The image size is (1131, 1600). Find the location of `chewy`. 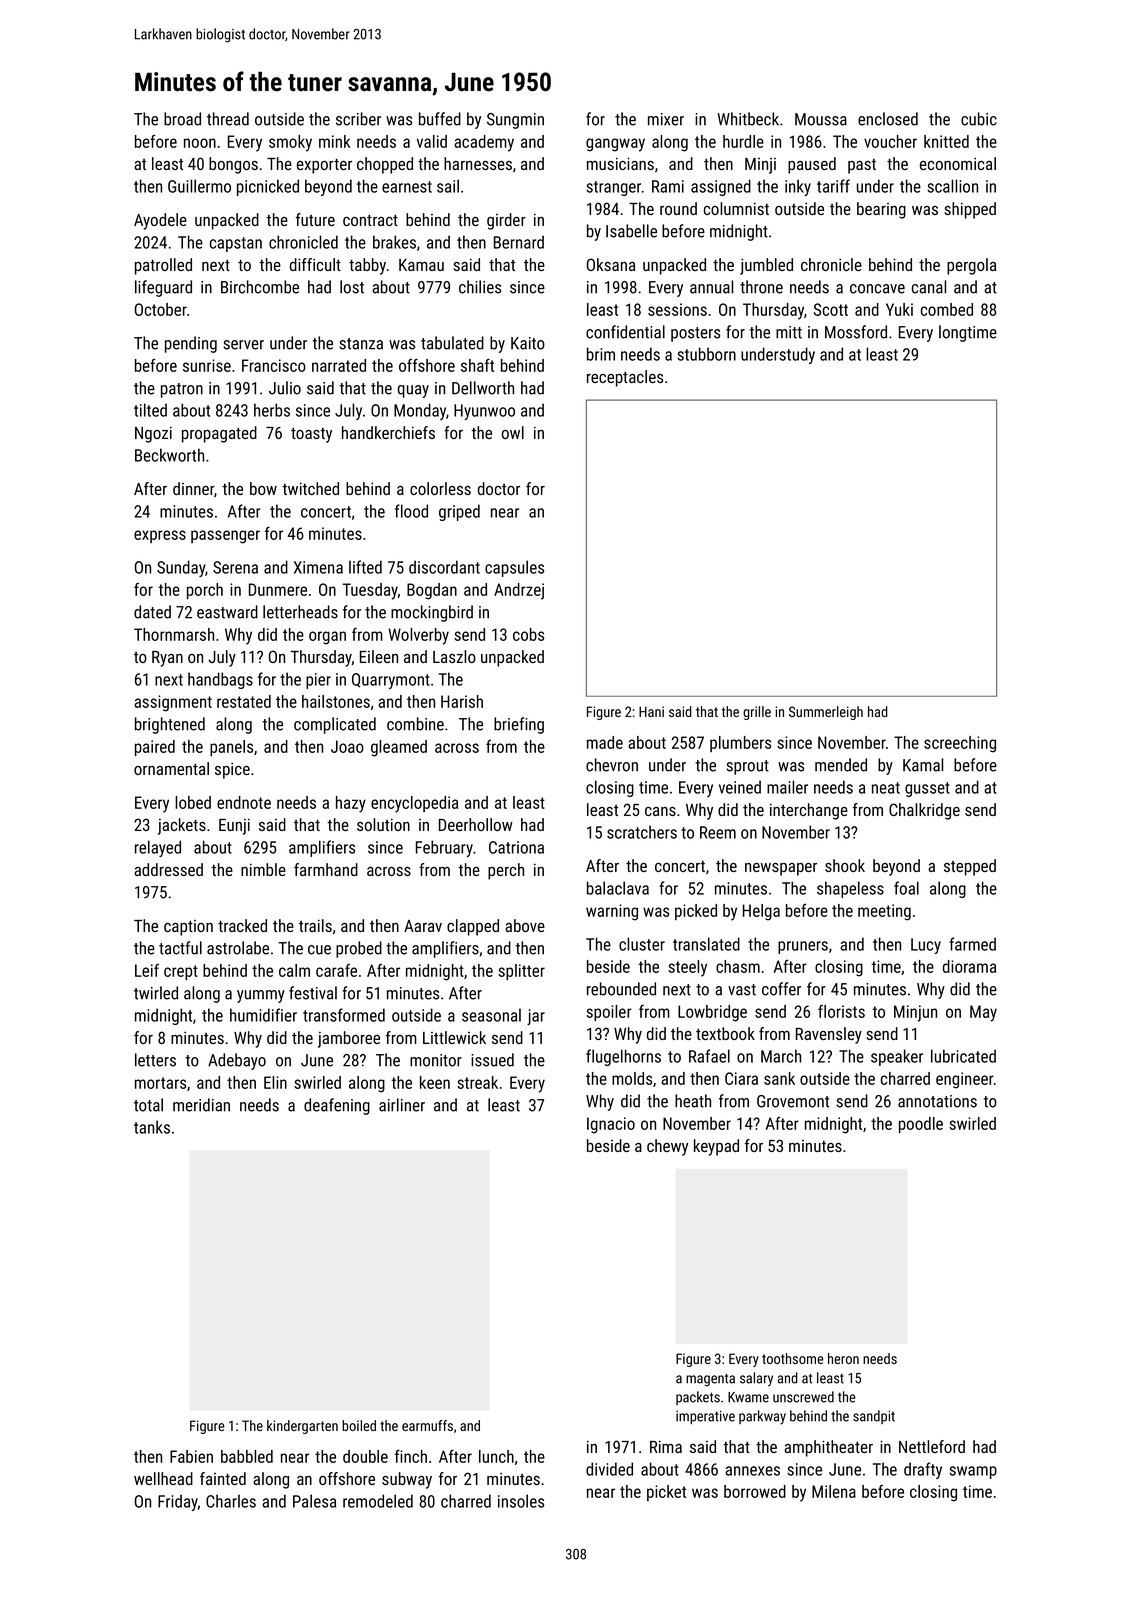

chewy is located at coordinates (667, 1147).
